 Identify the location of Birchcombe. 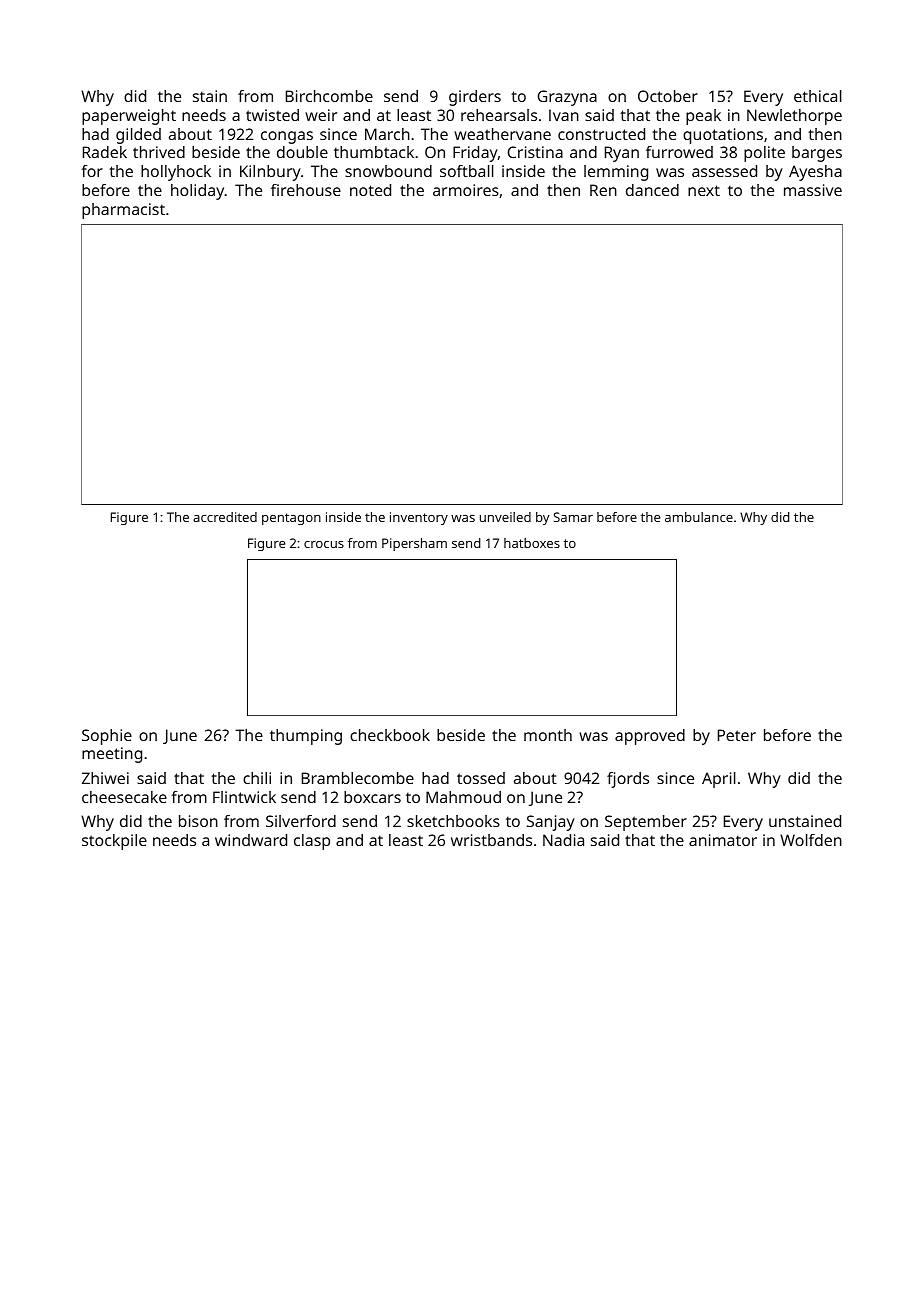
(329, 96).
